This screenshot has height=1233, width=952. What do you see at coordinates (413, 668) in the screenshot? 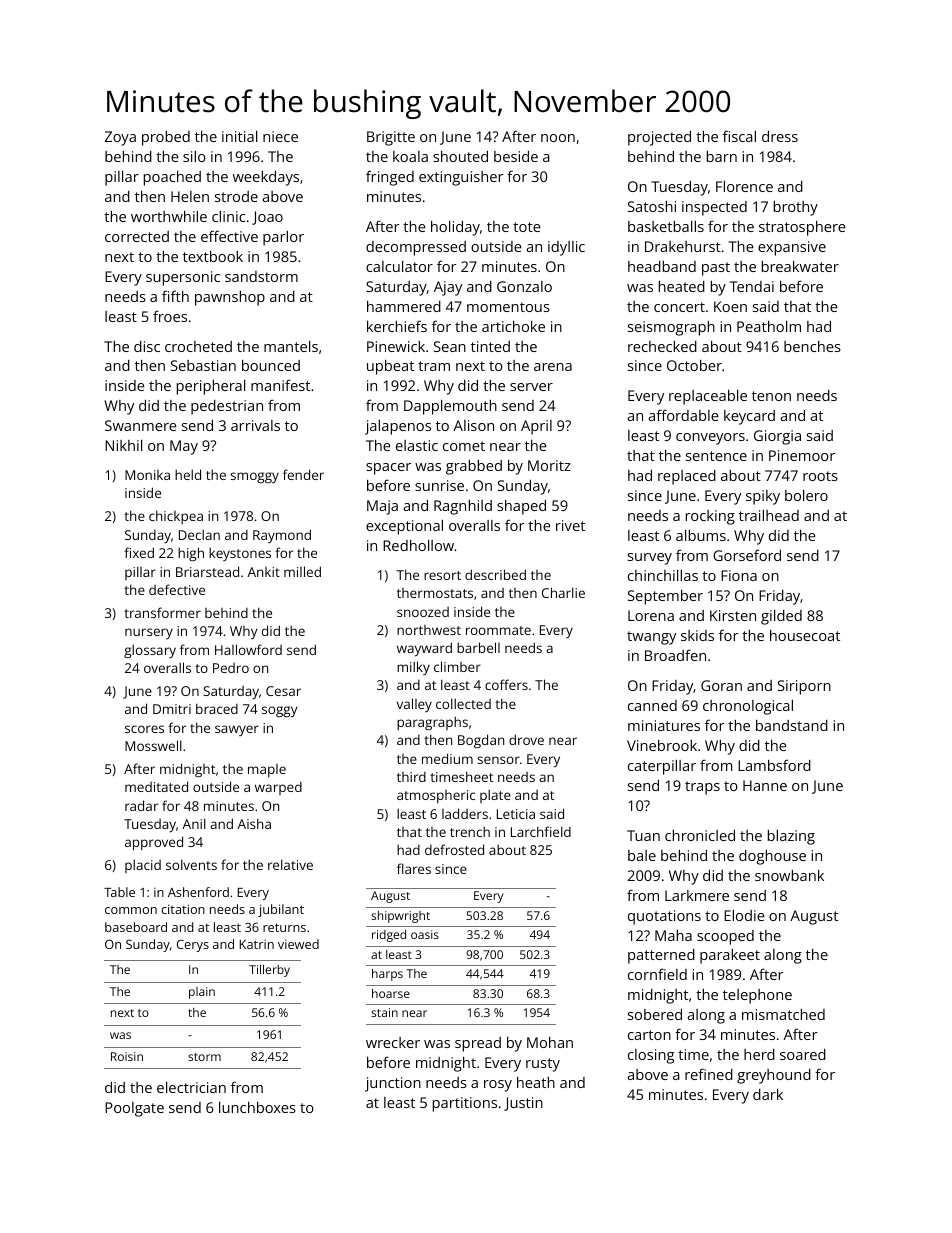
I see `milky` at bounding box center [413, 668].
